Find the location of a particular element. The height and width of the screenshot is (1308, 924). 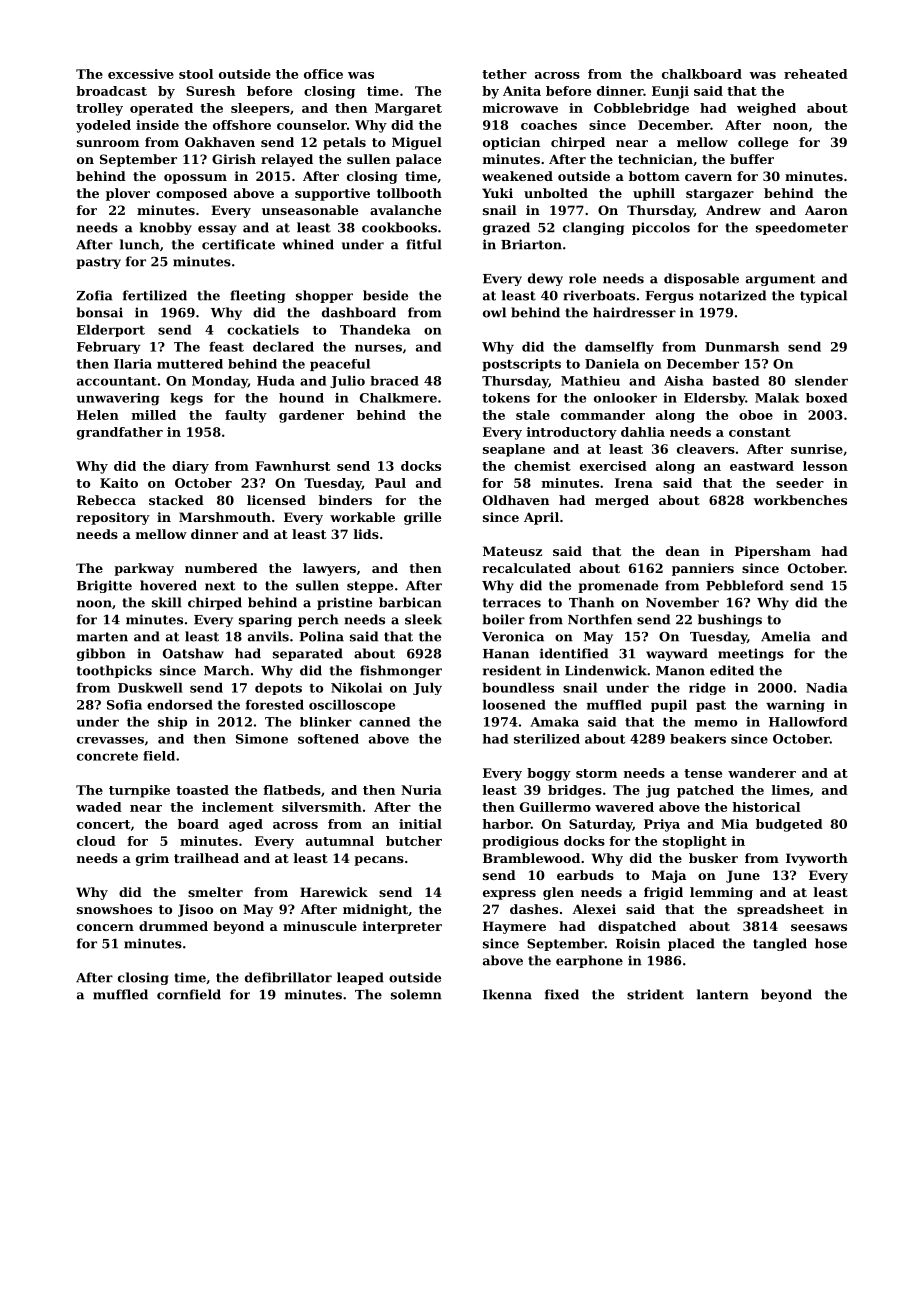

Hanan is located at coordinates (506, 654).
